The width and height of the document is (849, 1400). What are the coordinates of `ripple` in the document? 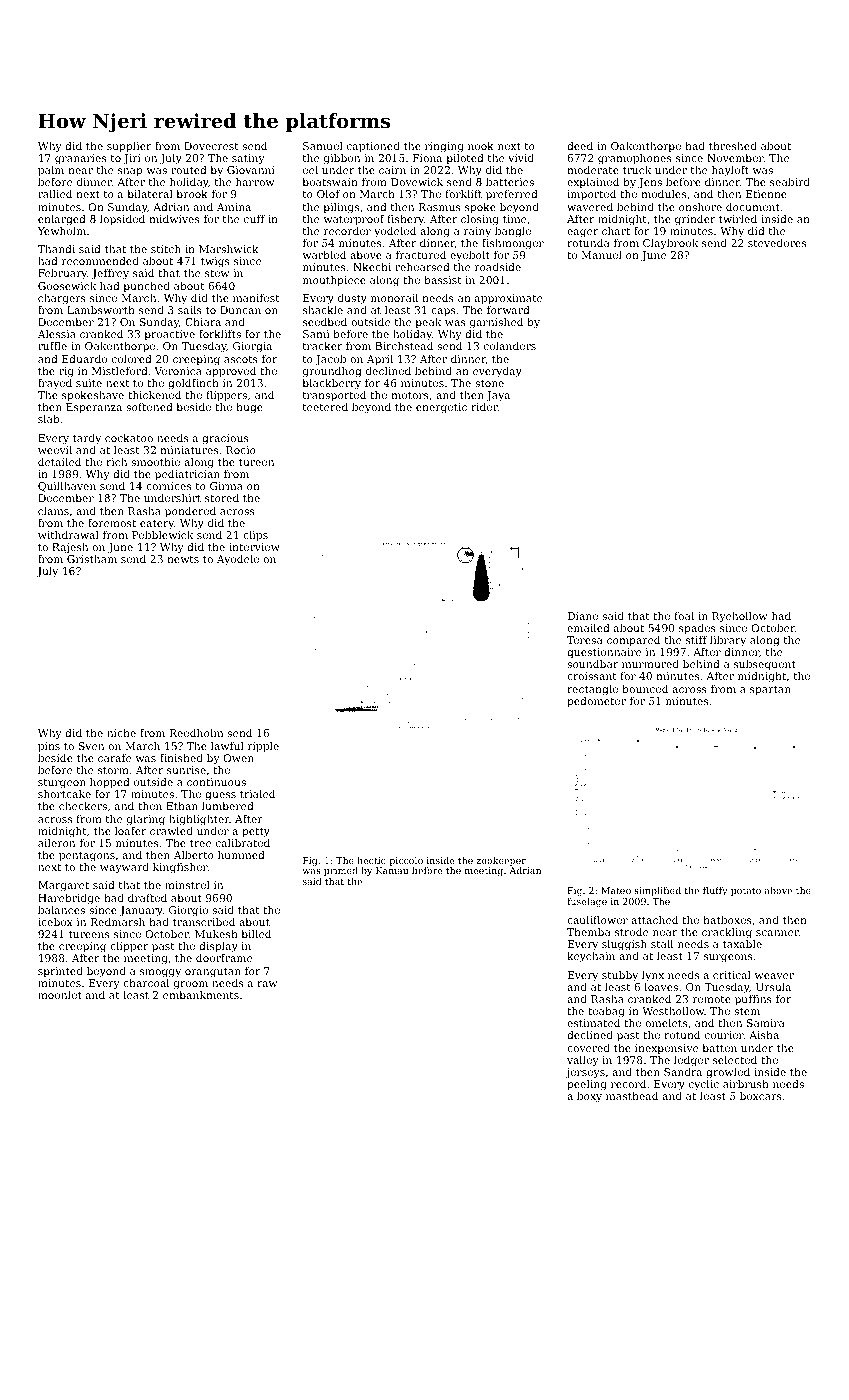 It's located at (263, 747).
